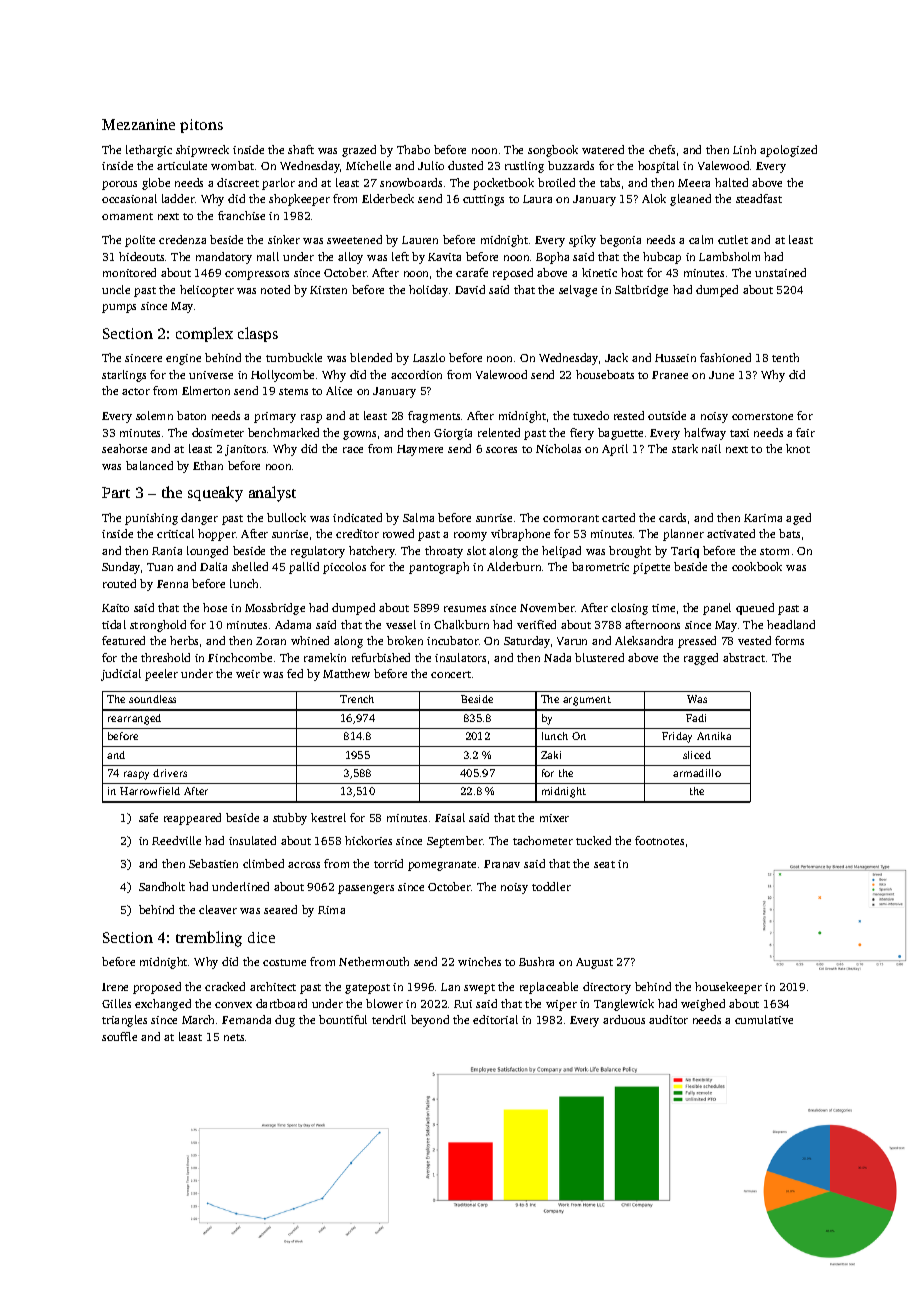 This image has height=1308, width=924. I want to click on complex, so click(204, 334).
